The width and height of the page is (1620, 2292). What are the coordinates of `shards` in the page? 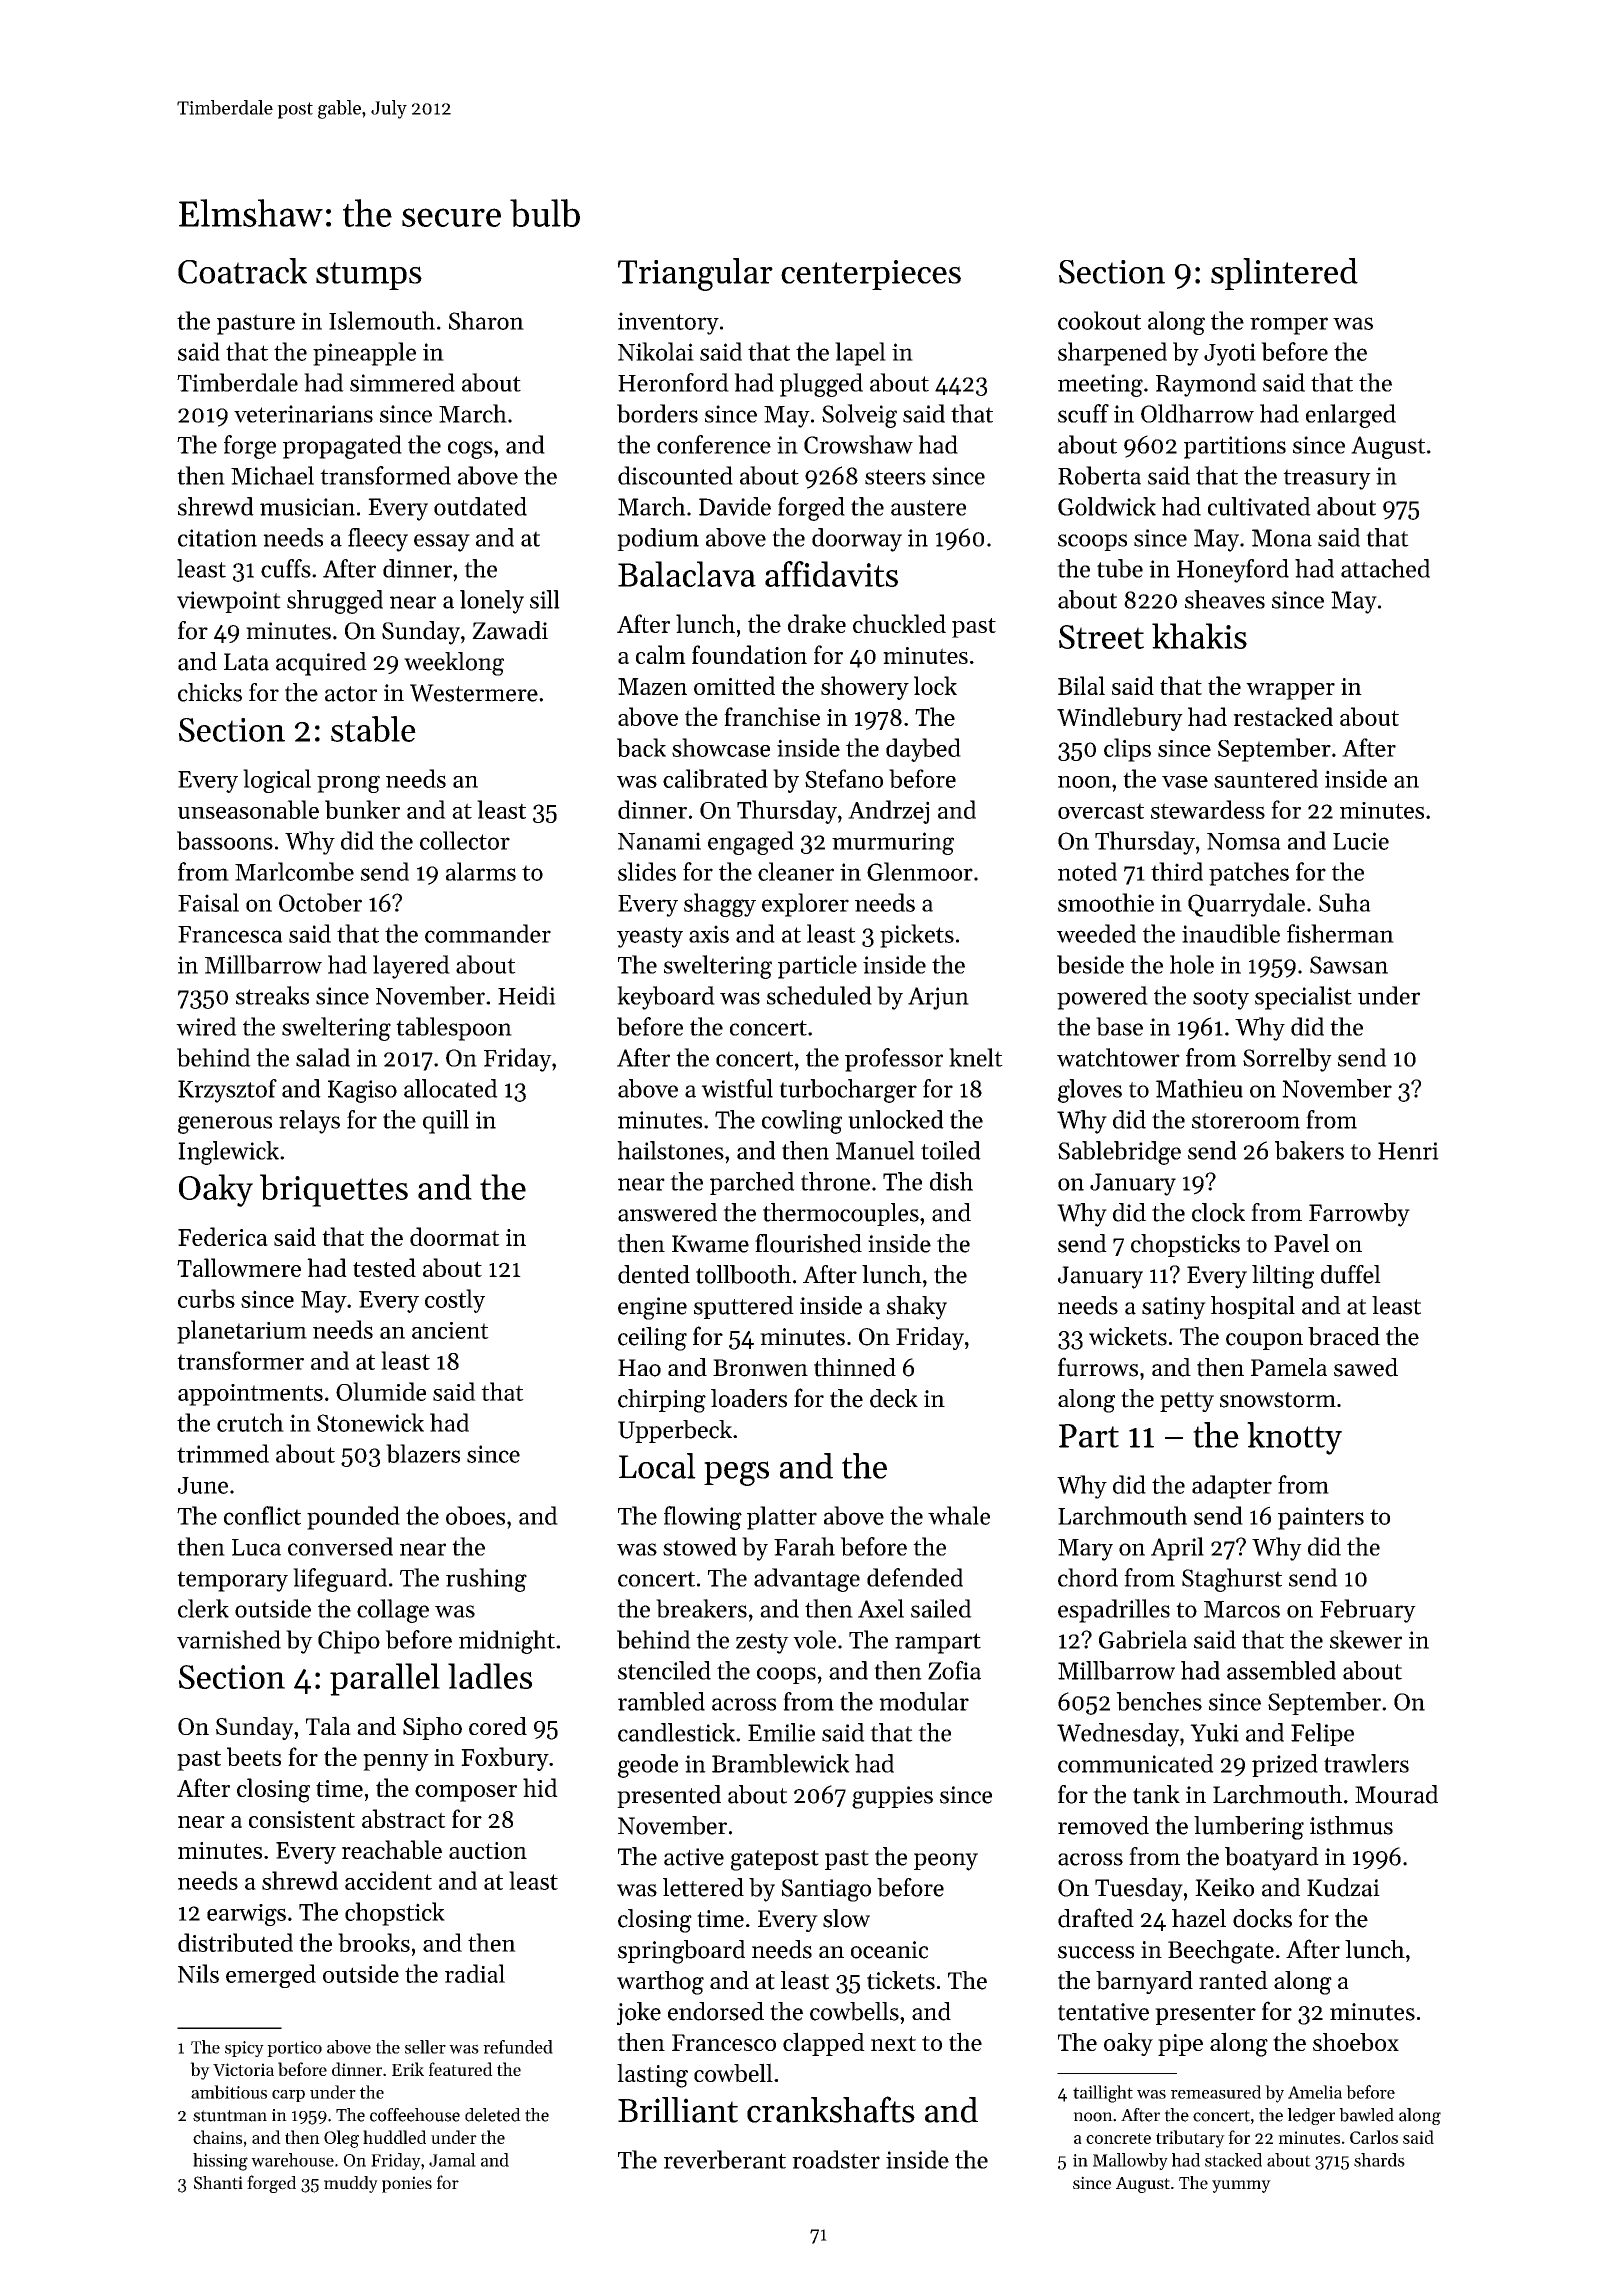 It's located at (1379, 2160).
